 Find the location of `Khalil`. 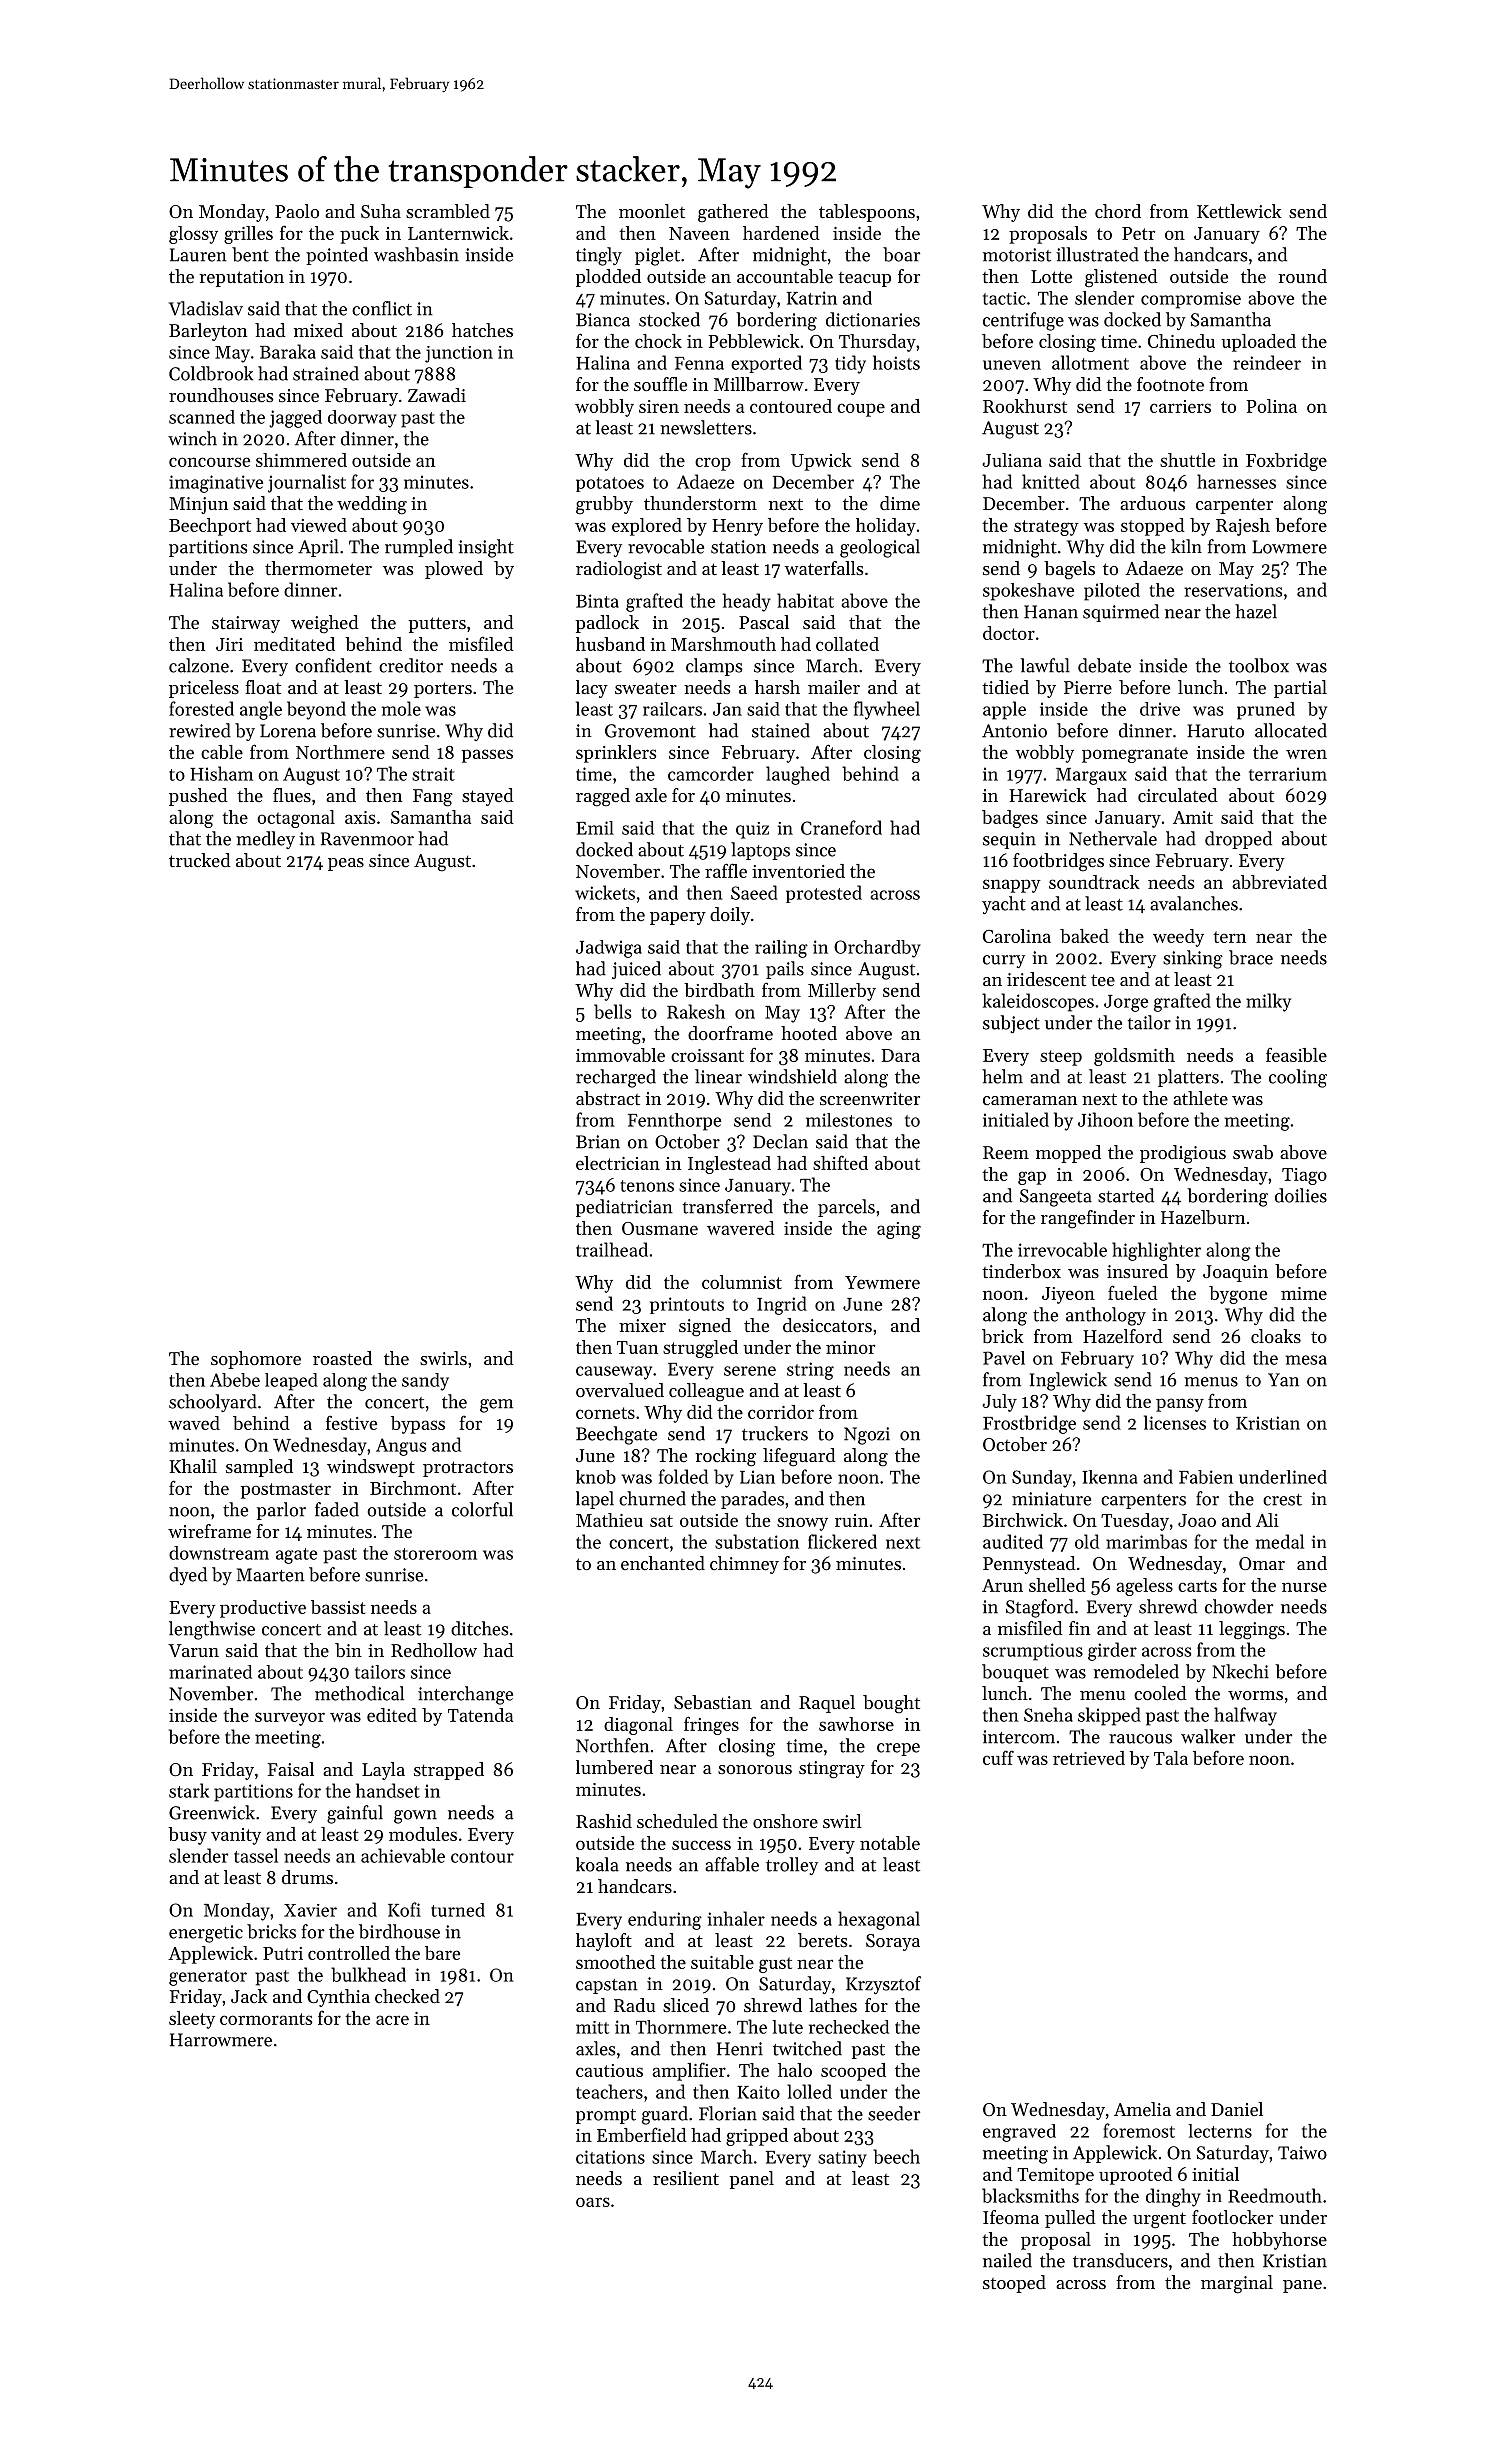

Khalil is located at coordinates (193, 1466).
